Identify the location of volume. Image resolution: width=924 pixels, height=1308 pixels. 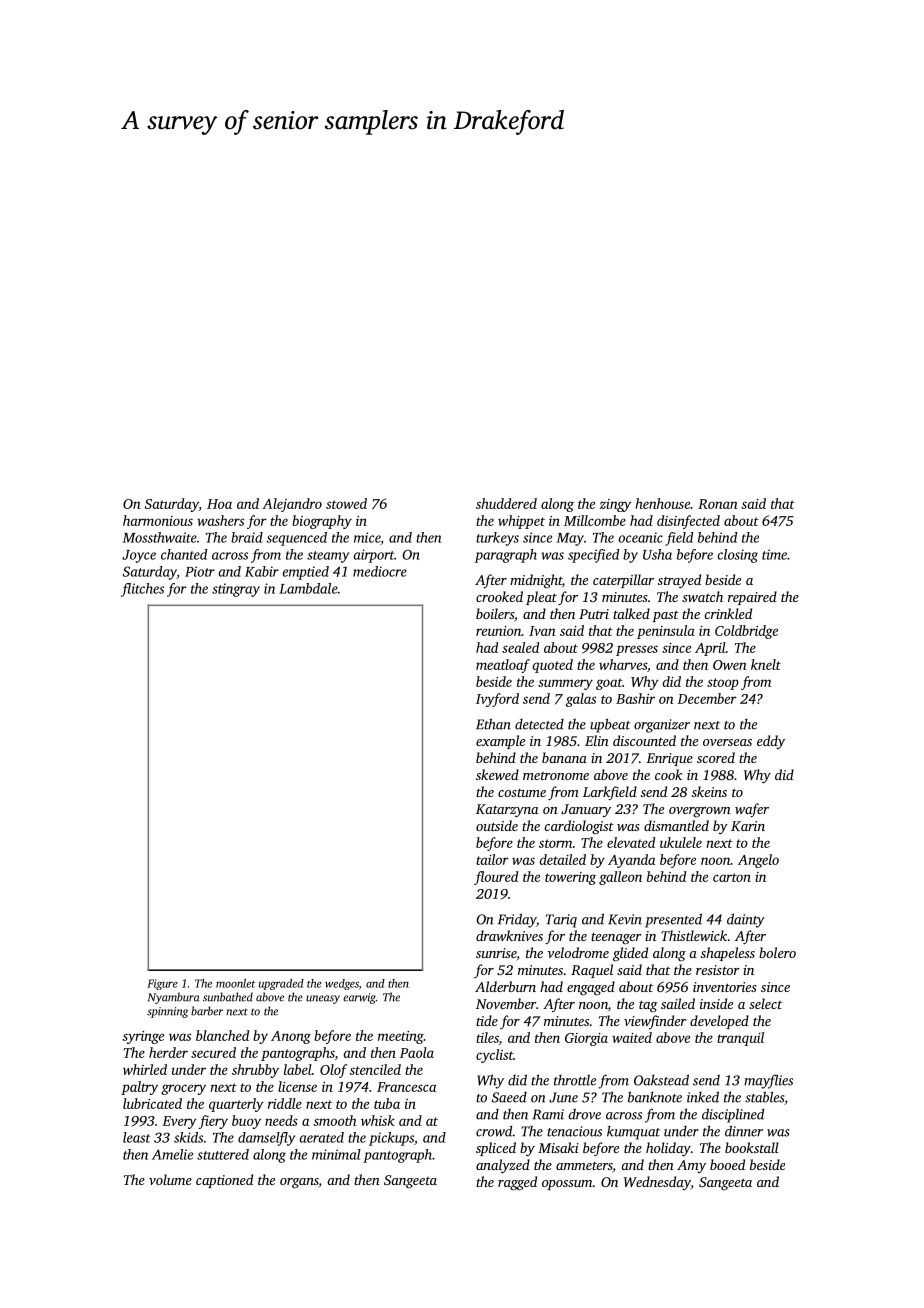
(170, 1179).
